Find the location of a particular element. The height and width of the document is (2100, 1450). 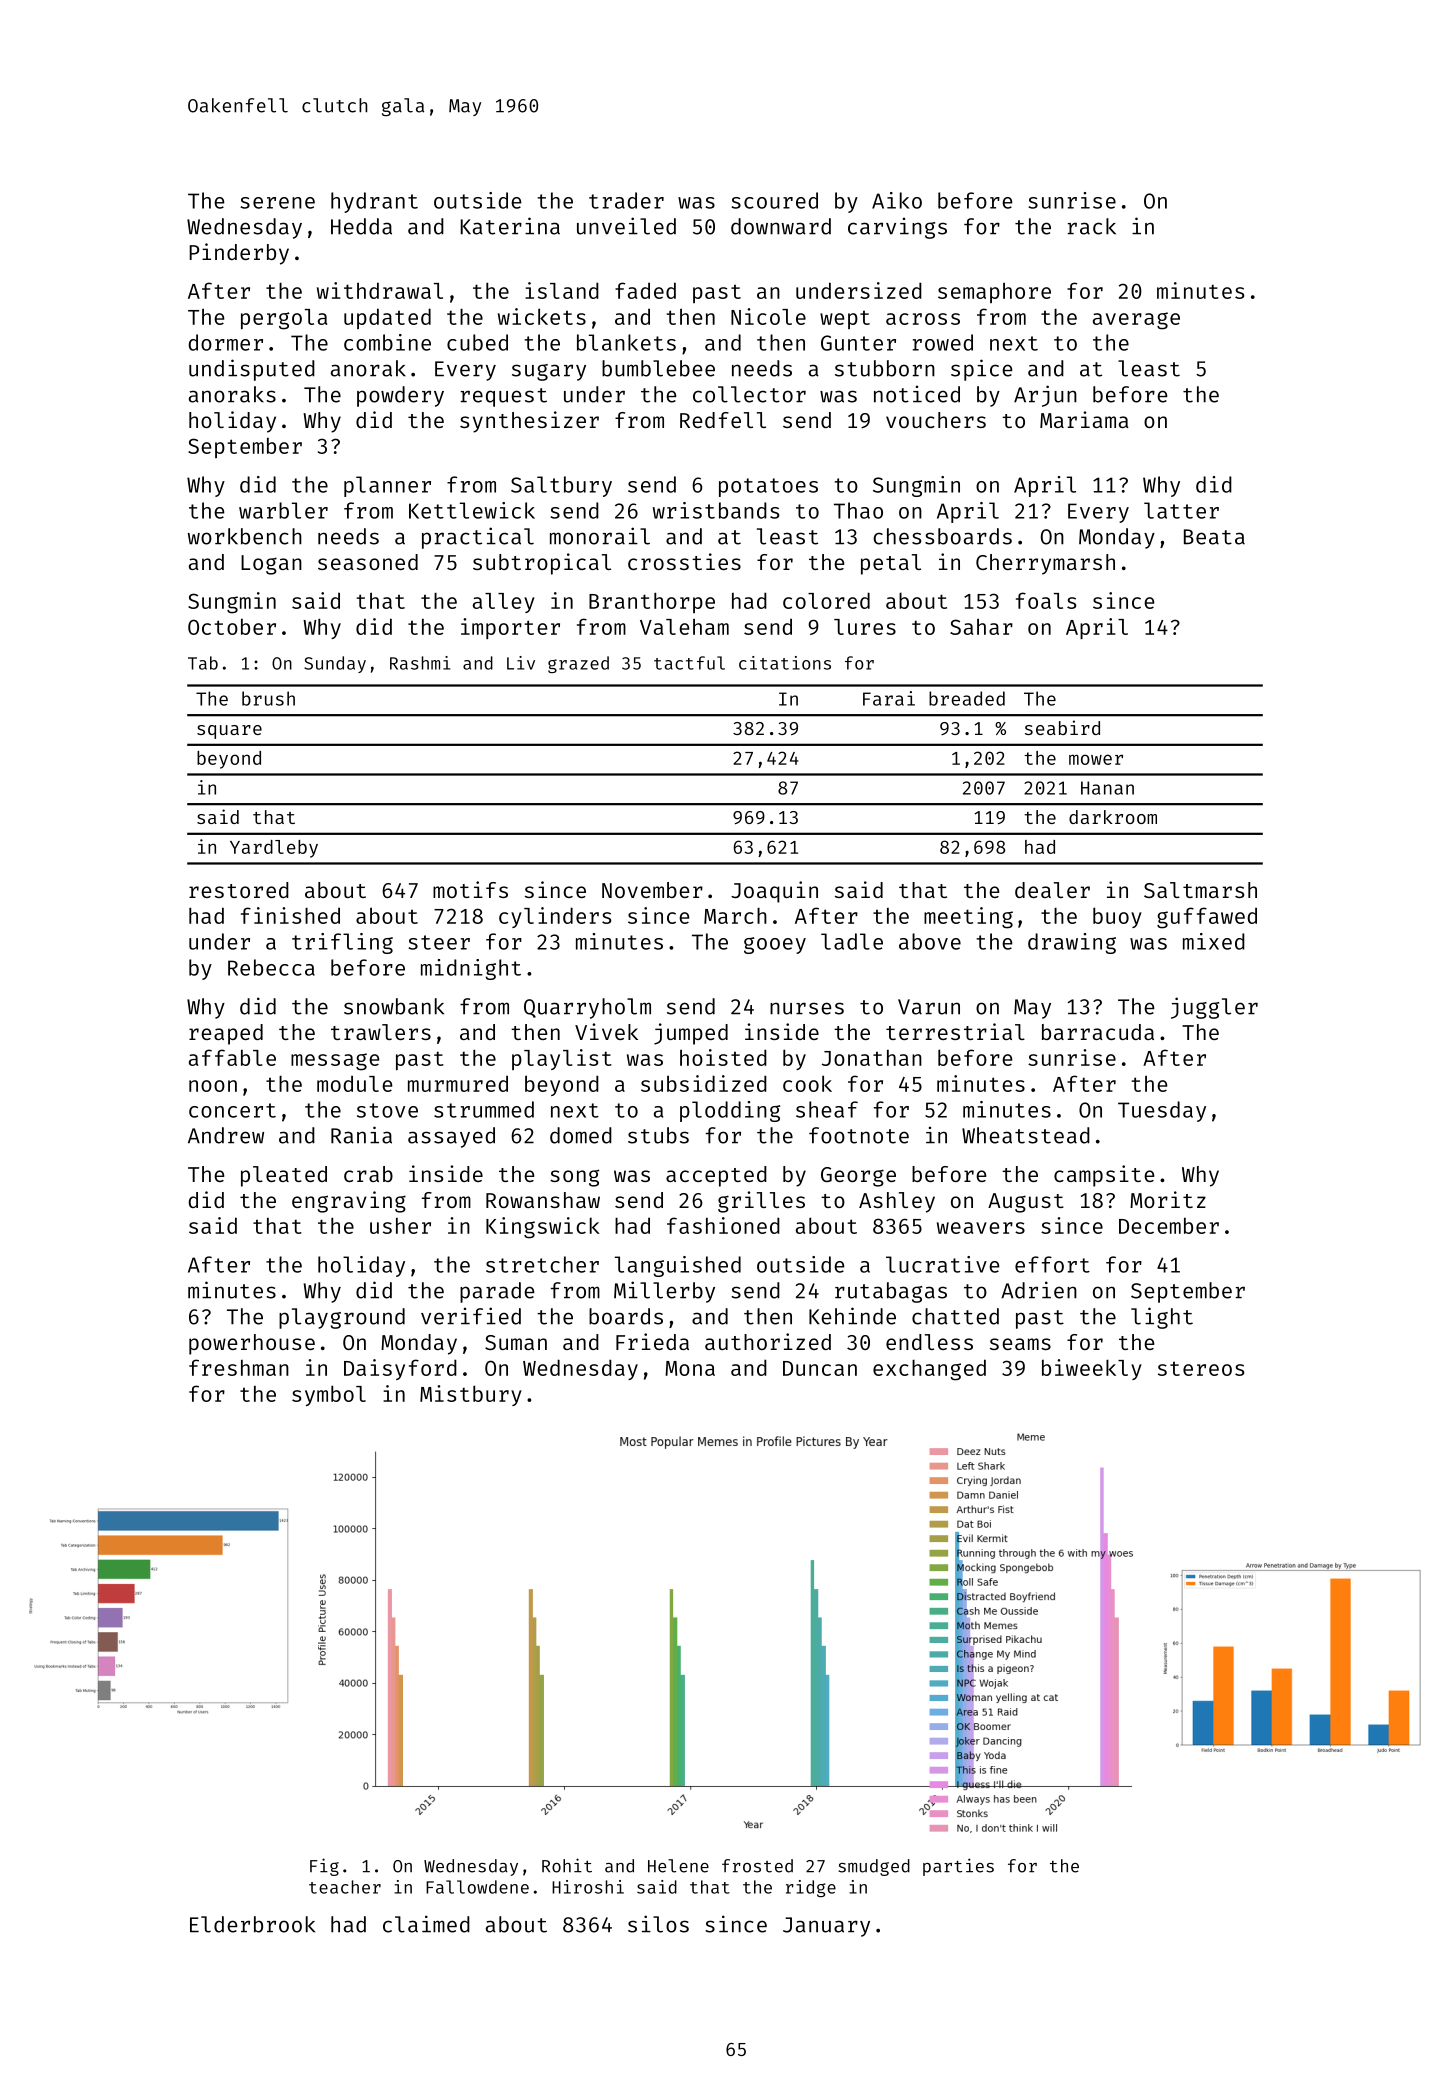

warbler is located at coordinates (283, 510).
